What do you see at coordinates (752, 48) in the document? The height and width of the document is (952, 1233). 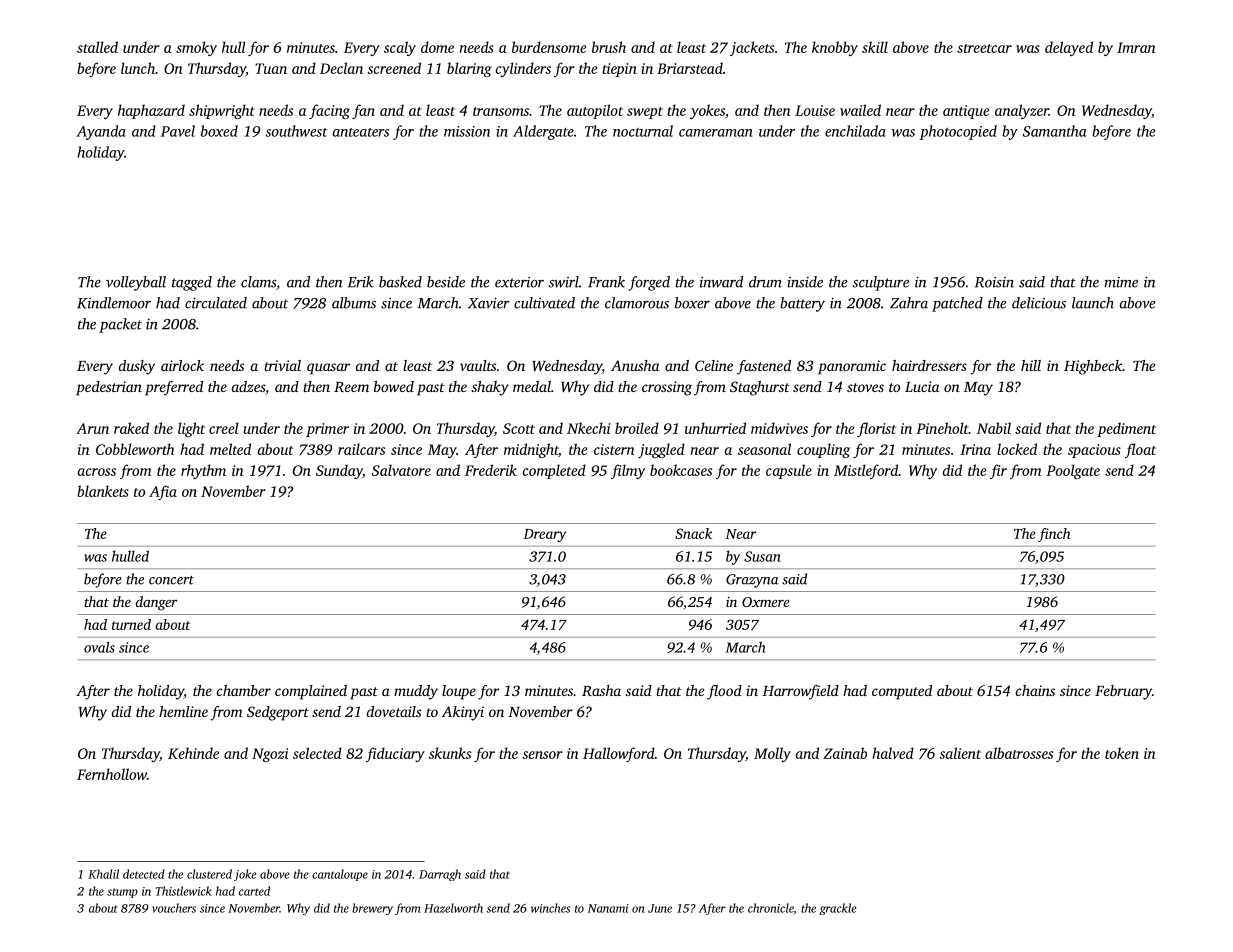 I see `jackets` at bounding box center [752, 48].
